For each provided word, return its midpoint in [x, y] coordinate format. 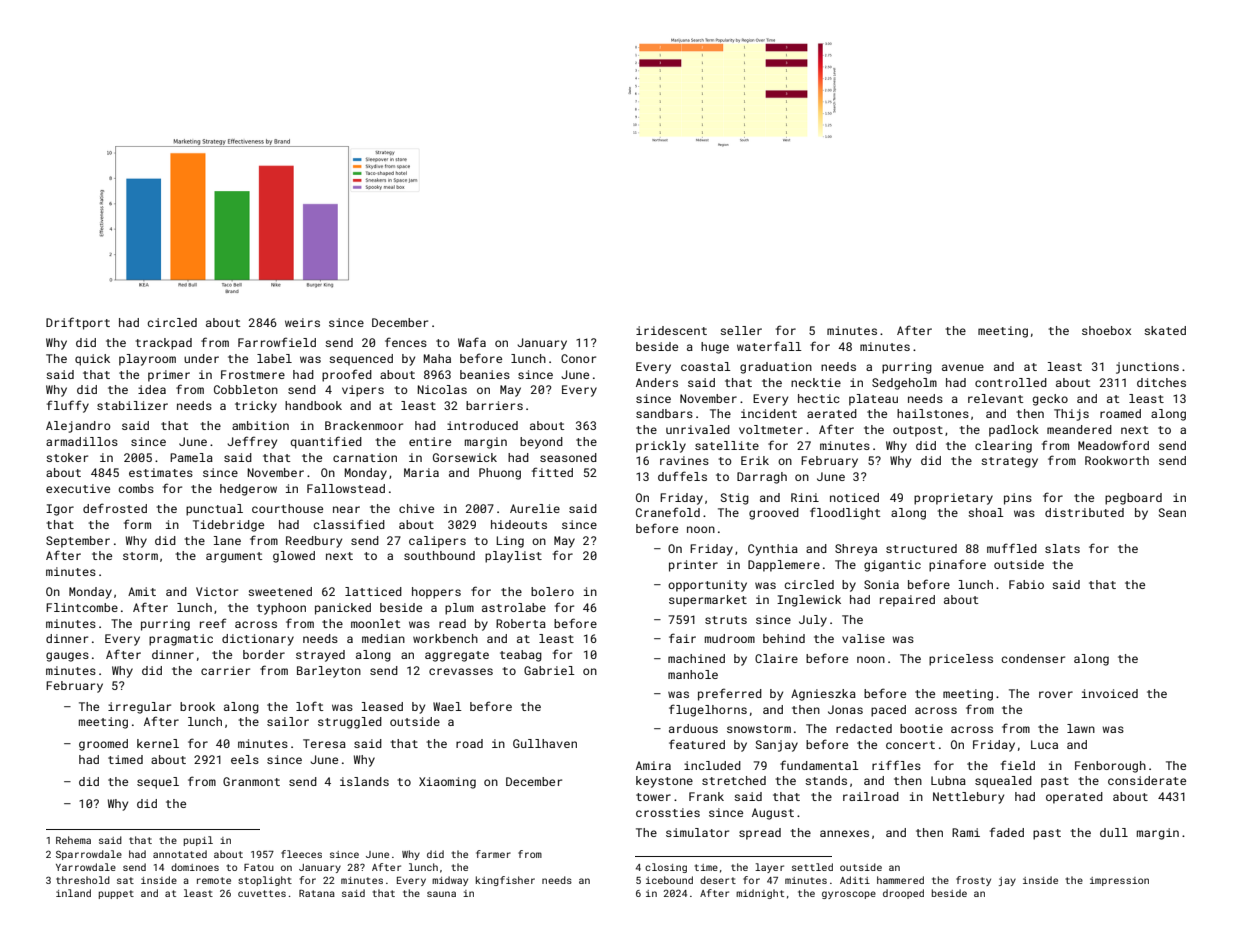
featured [697, 744]
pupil [198, 841]
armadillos [82, 441]
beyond [541, 443]
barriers [494, 405]
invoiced [1110, 693]
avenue [963, 367]
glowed [294, 557]
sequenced [361, 360]
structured [921, 548]
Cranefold [668, 512]
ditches [1161, 382]
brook [197, 706]
